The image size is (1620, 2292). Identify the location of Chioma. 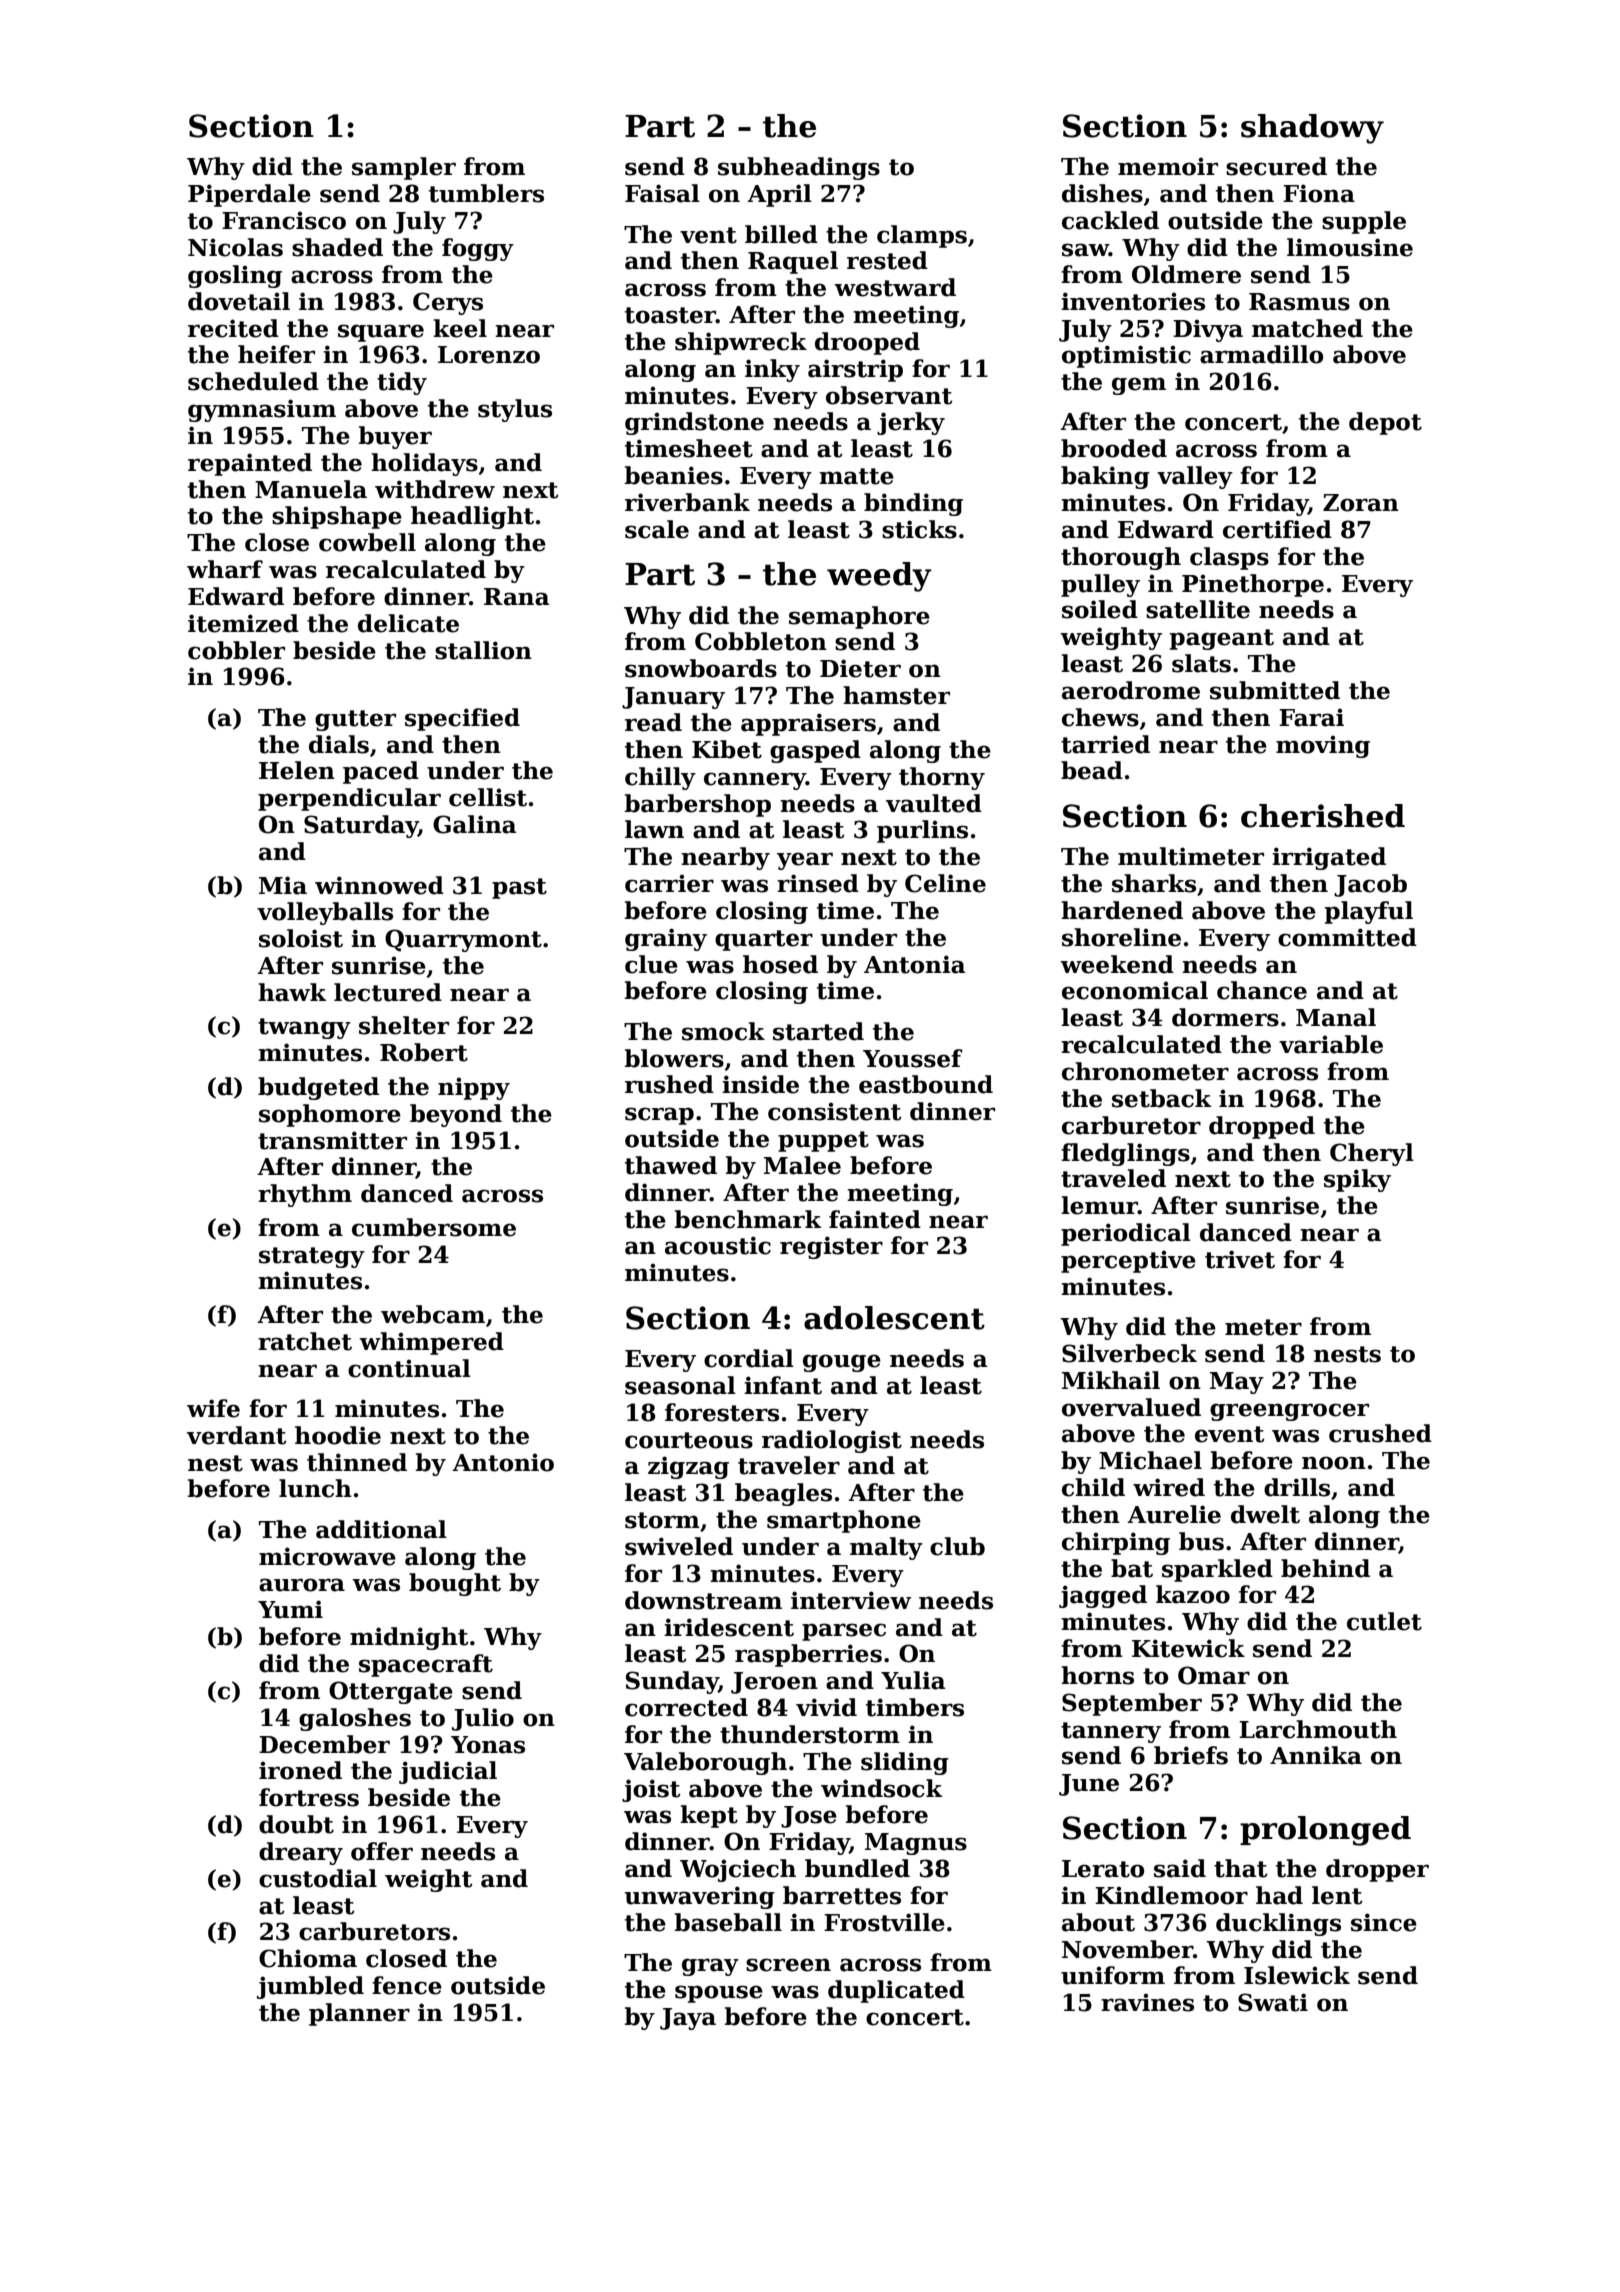
(308, 1958).
